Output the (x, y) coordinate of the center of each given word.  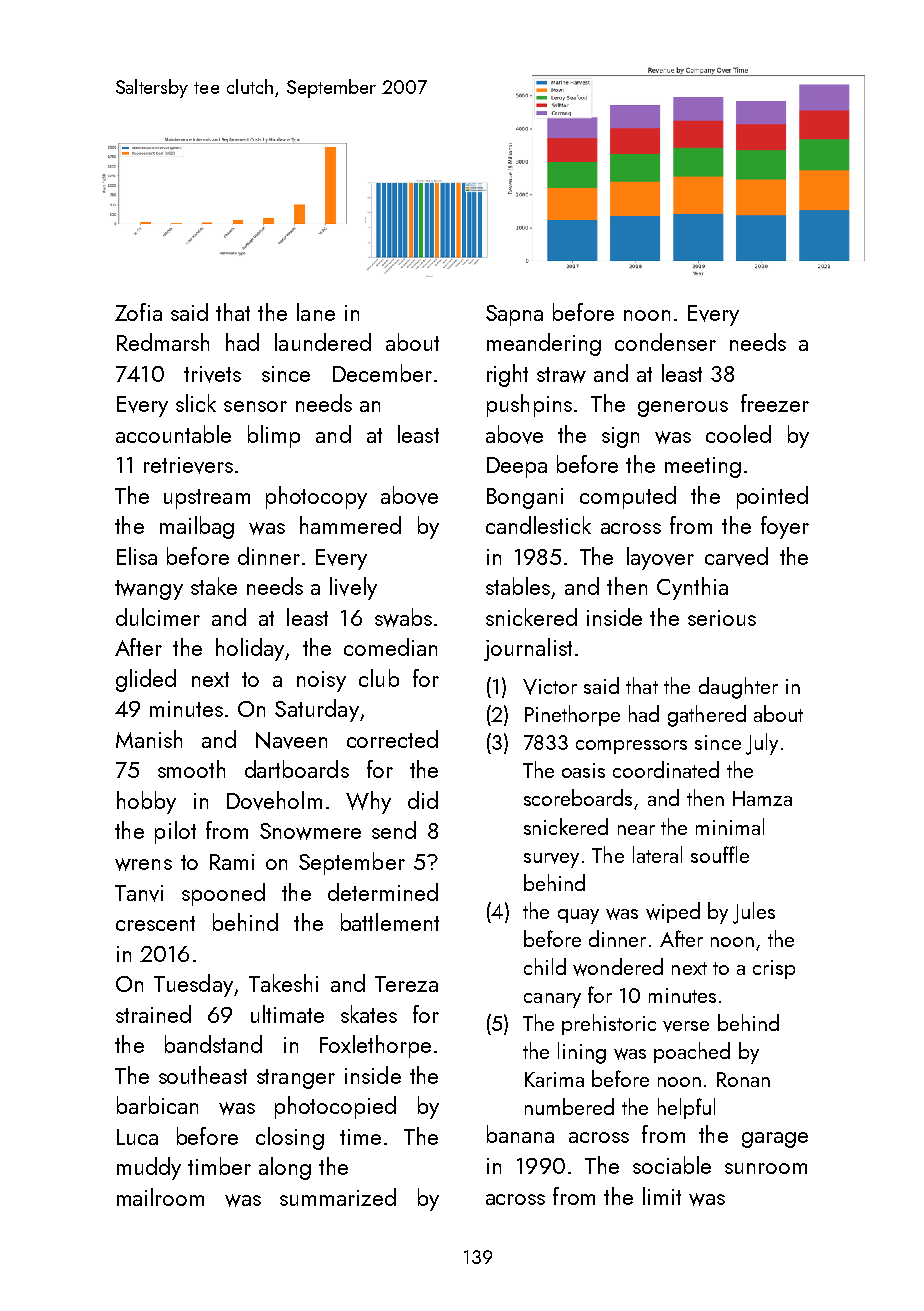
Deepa (517, 467)
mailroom (160, 1197)
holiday (250, 649)
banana (520, 1134)
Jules (754, 913)
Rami (232, 862)
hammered (350, 525)
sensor (255, 406)
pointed (772, 497)
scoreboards (578, 797)
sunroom (766, 1168)
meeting (703, 467)
